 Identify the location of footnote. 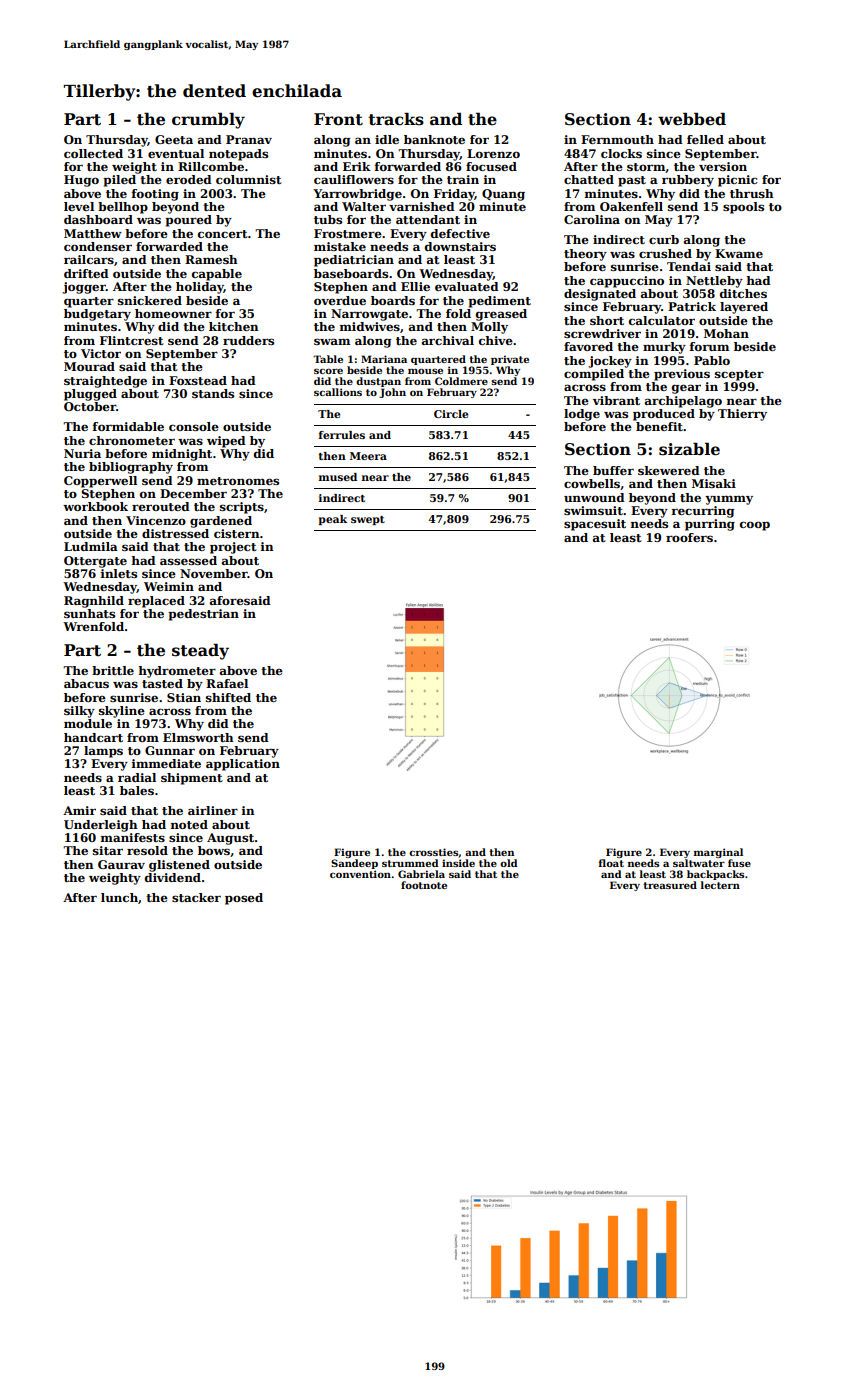
(424, 885).
